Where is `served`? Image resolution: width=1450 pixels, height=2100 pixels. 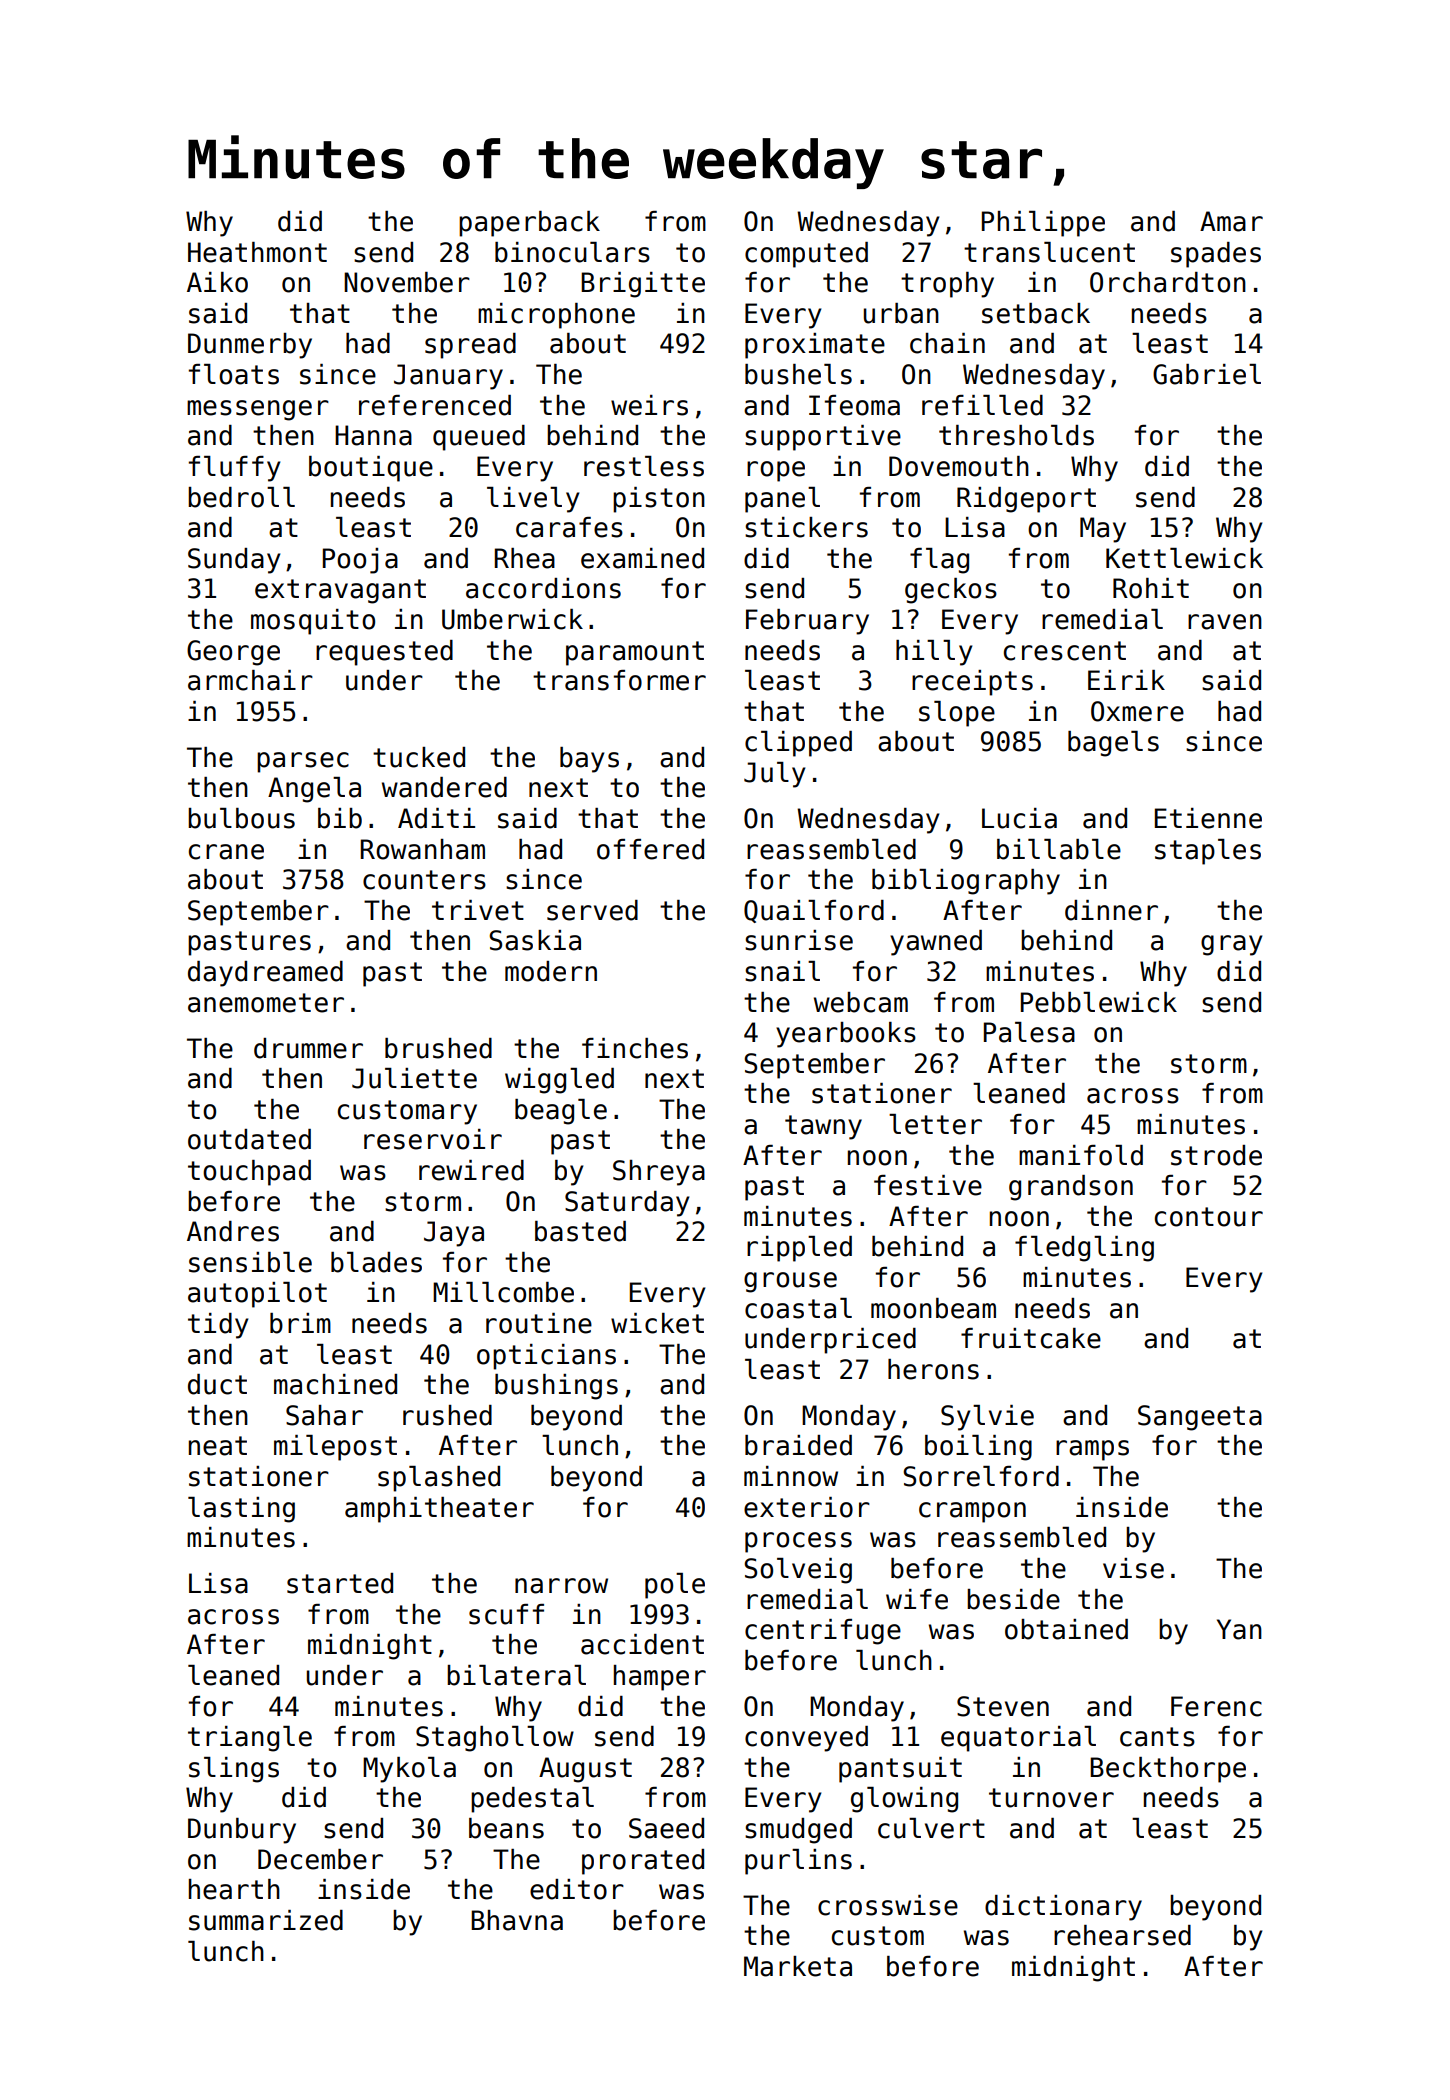
served is located at coordinates (592, 910).
